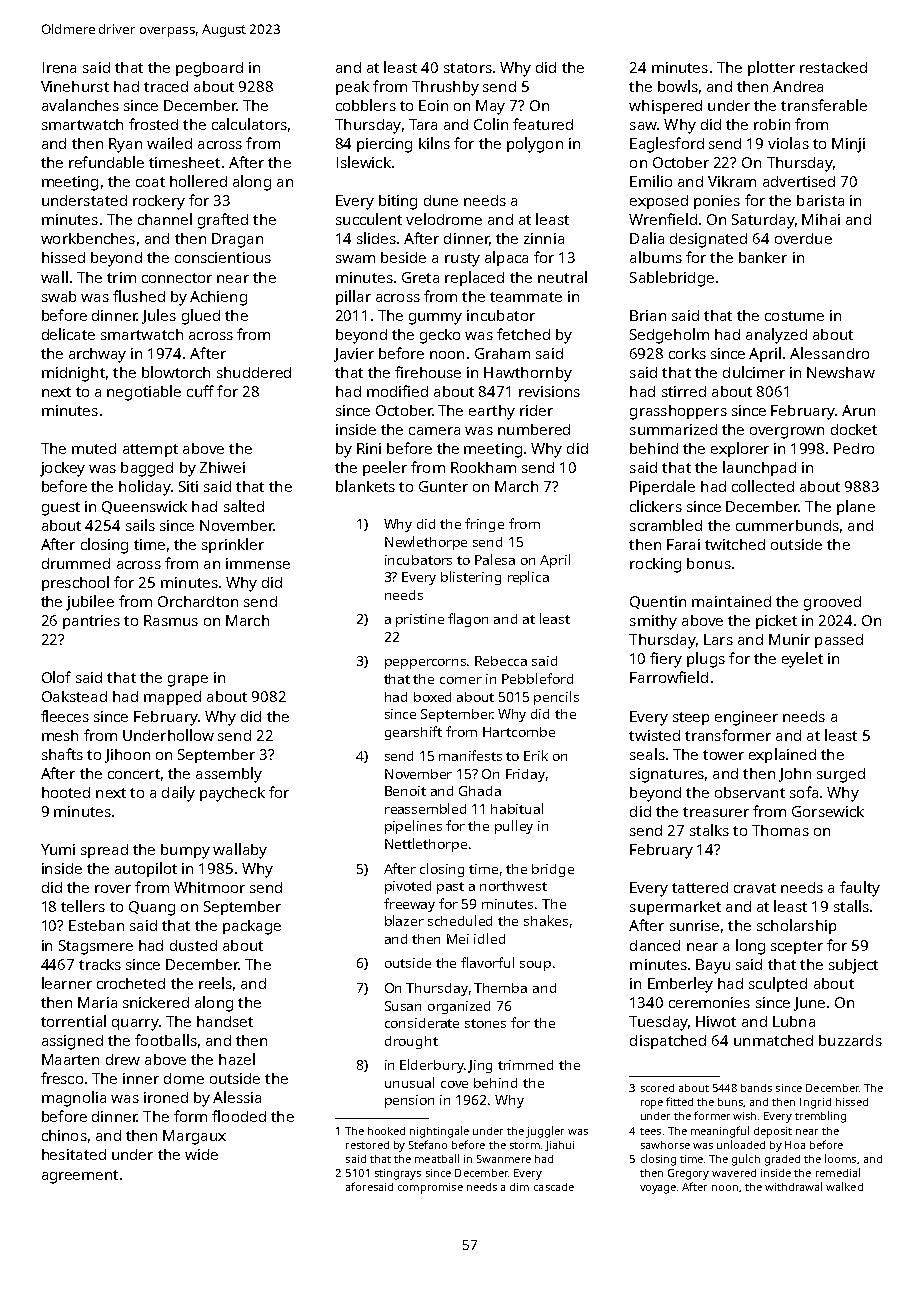  I want to click on Thomas, so click(780, 830).
